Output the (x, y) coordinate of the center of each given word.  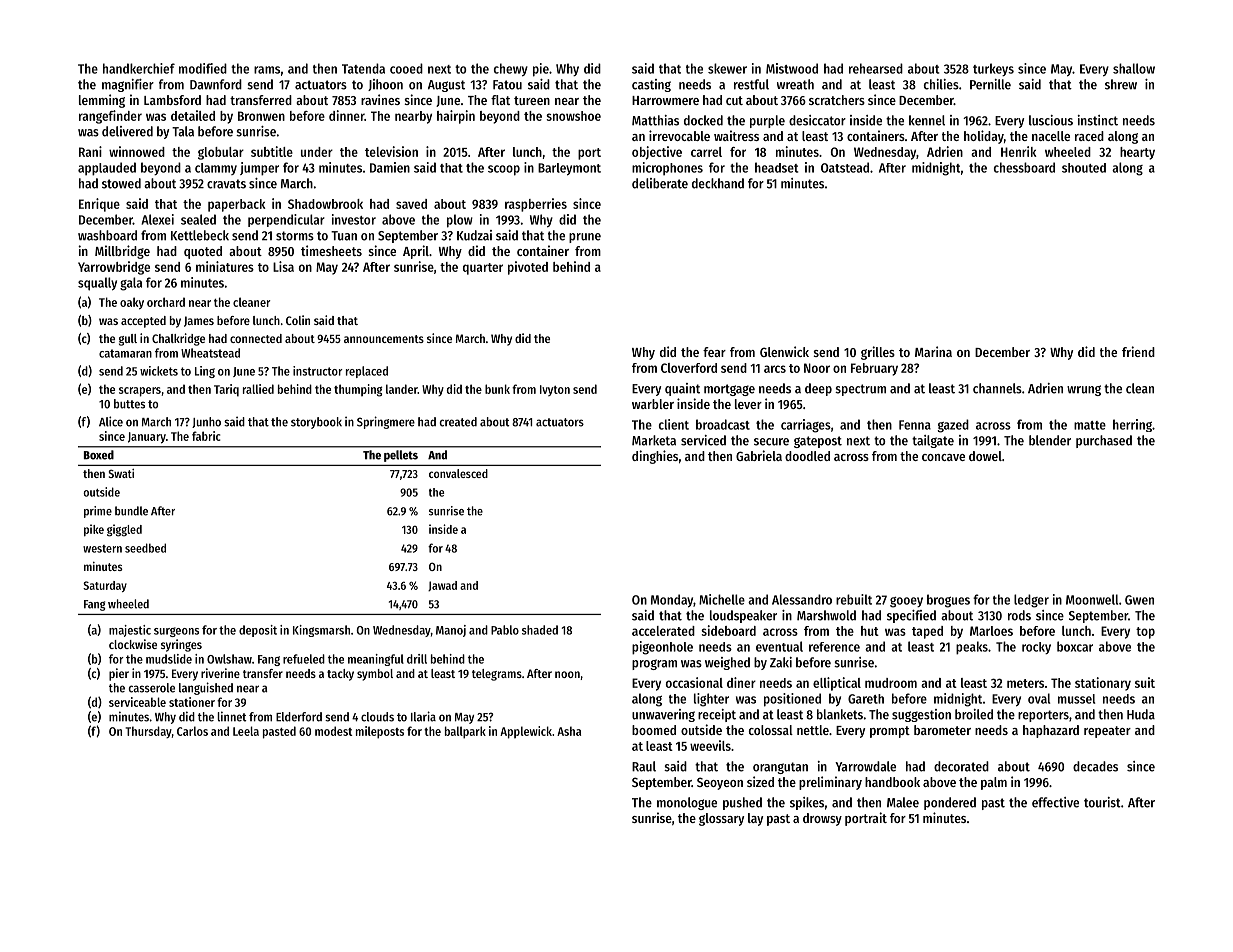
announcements (384, 339)
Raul (644, 766)
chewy (511, 69)
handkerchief (139, 68)
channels (997, 388)
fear (714, 352)
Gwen (1139, 600)
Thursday (148, 732)
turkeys (993, 69)
